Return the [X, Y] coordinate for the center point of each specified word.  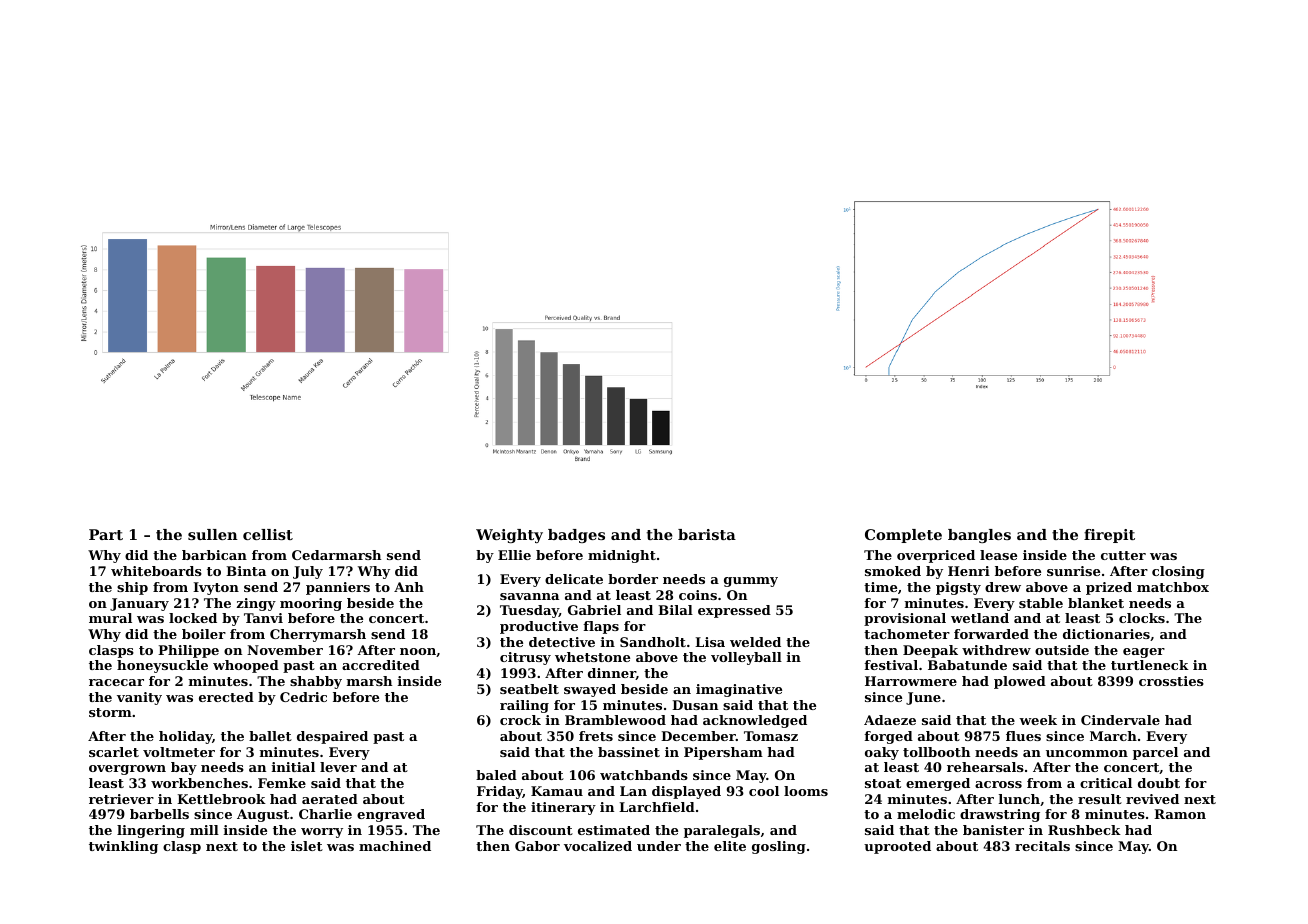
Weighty [509, 536]
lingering [151, 831]
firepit [1109, 536]
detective [562, 642]
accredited [381, 665]
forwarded [991, 634]
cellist [268, 534]
